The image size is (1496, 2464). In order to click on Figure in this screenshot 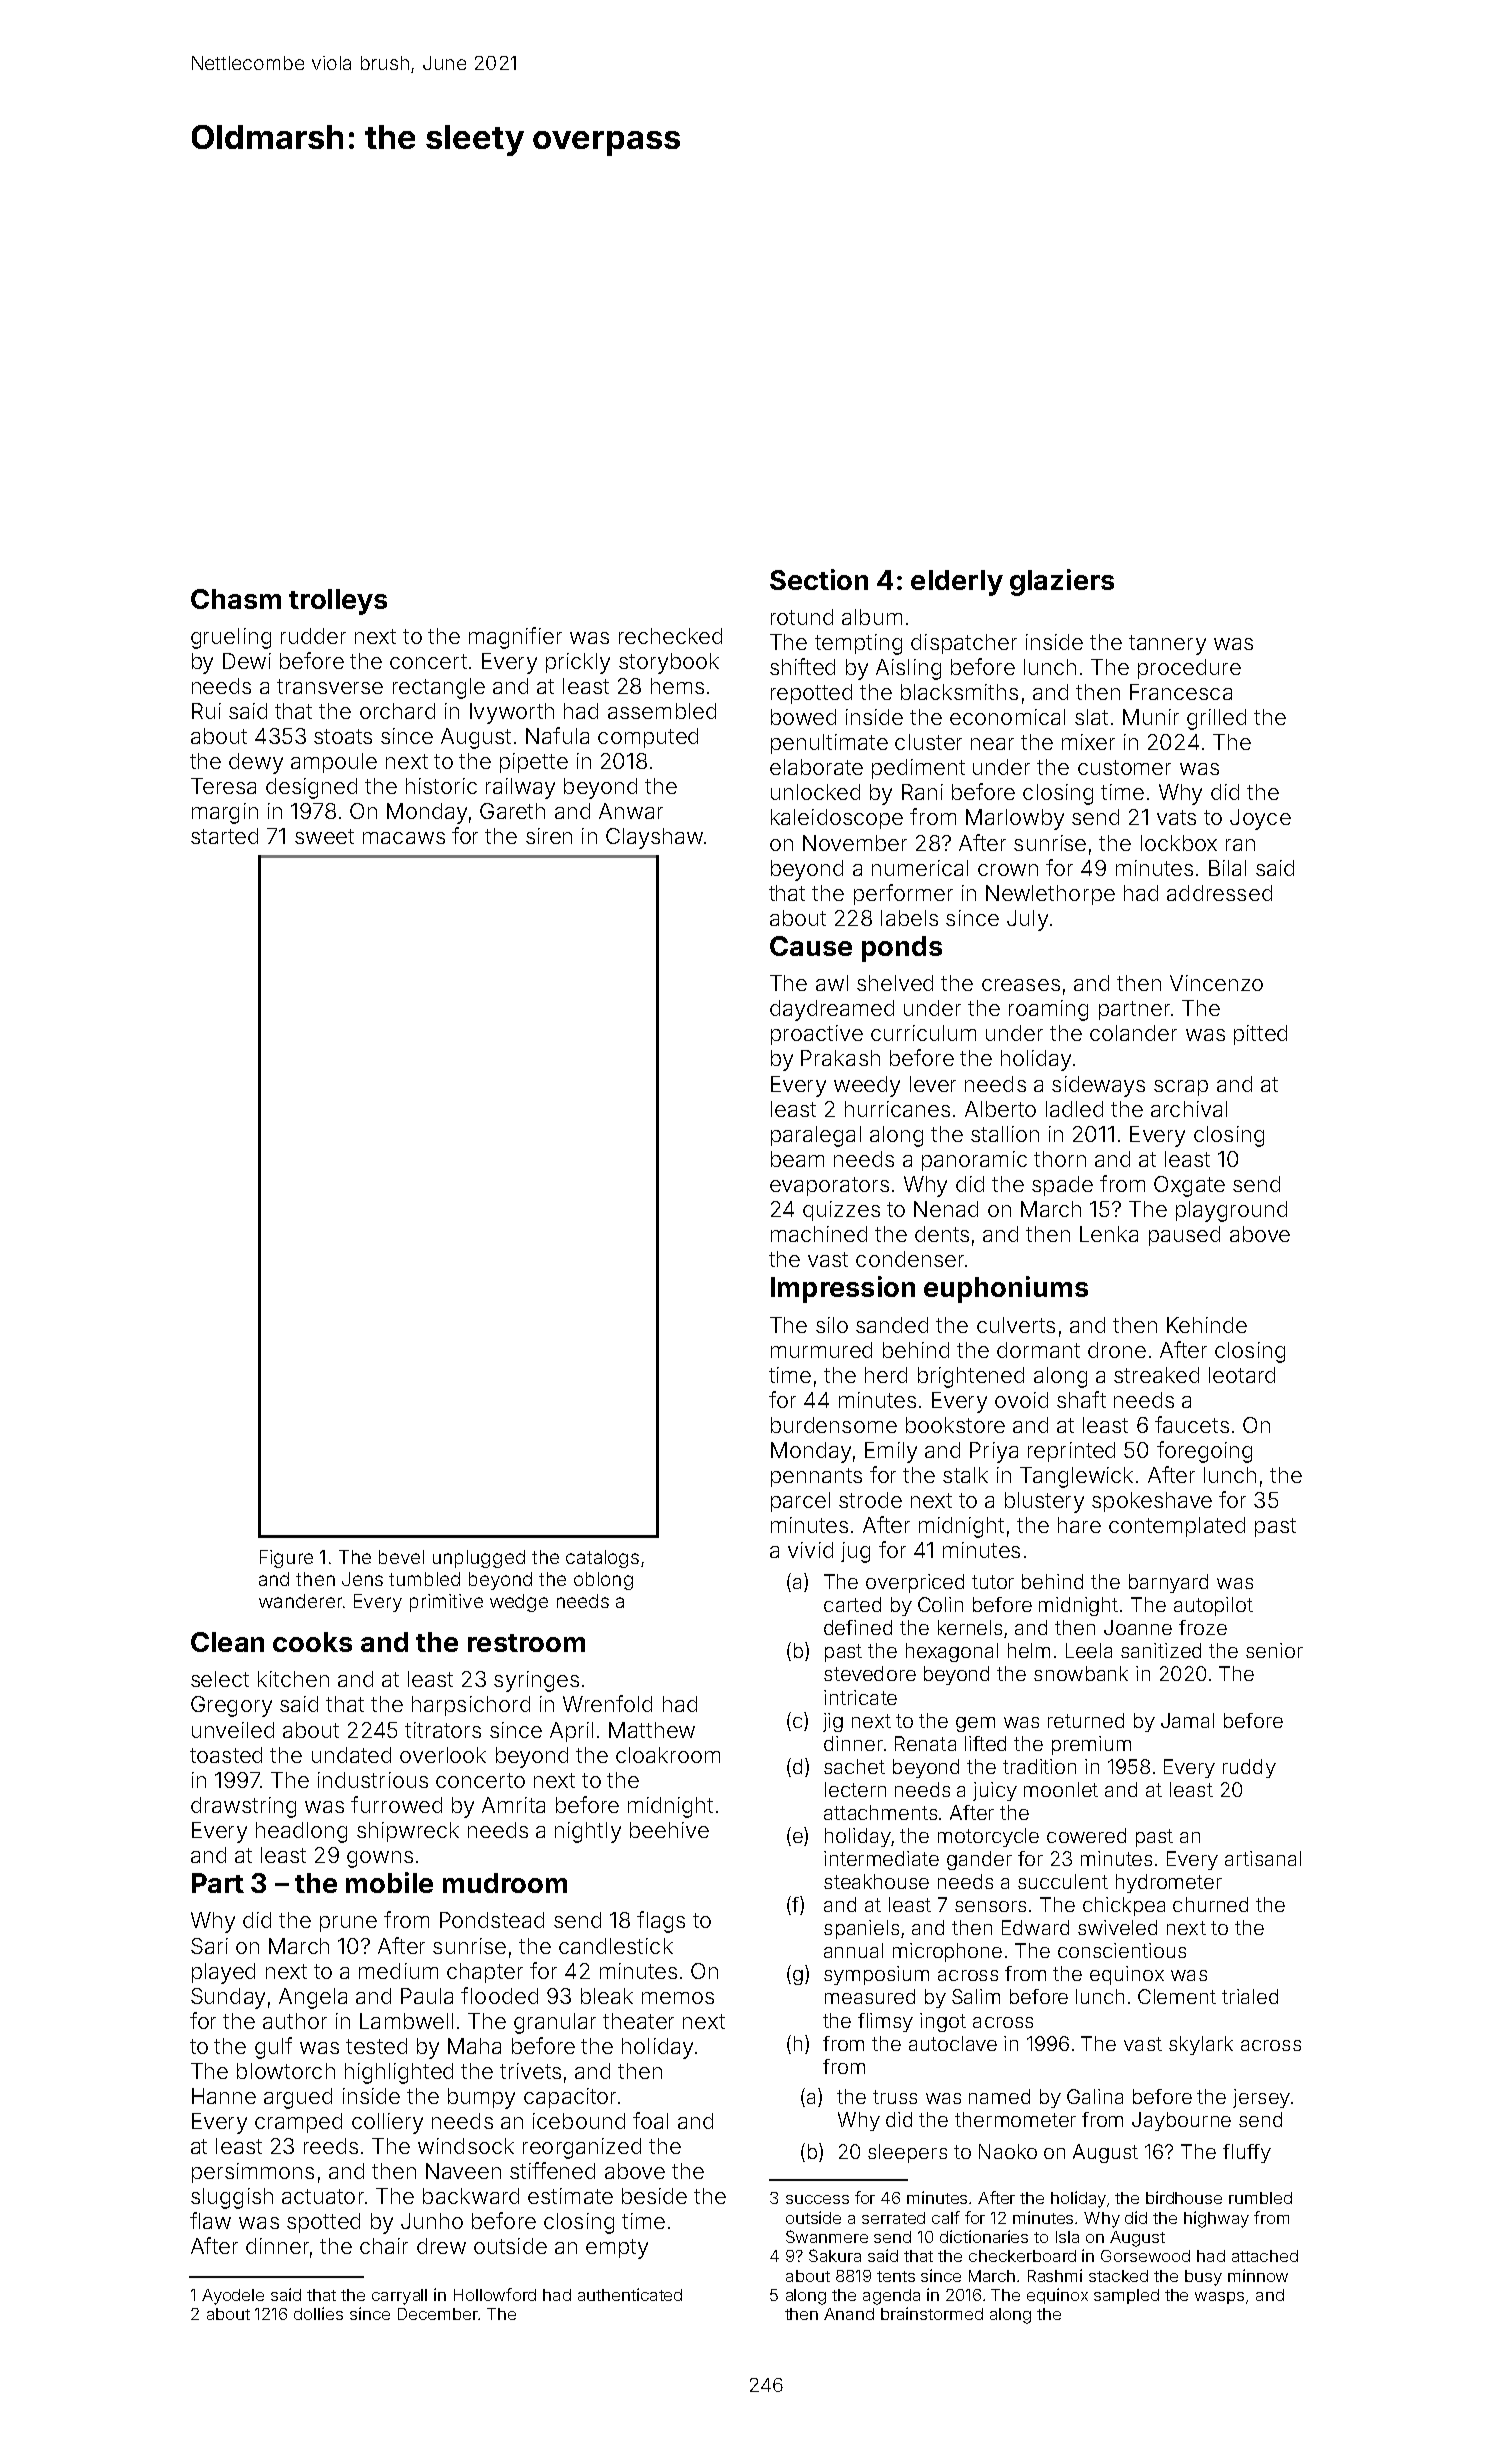, I will do `click(286, 1559)`.
